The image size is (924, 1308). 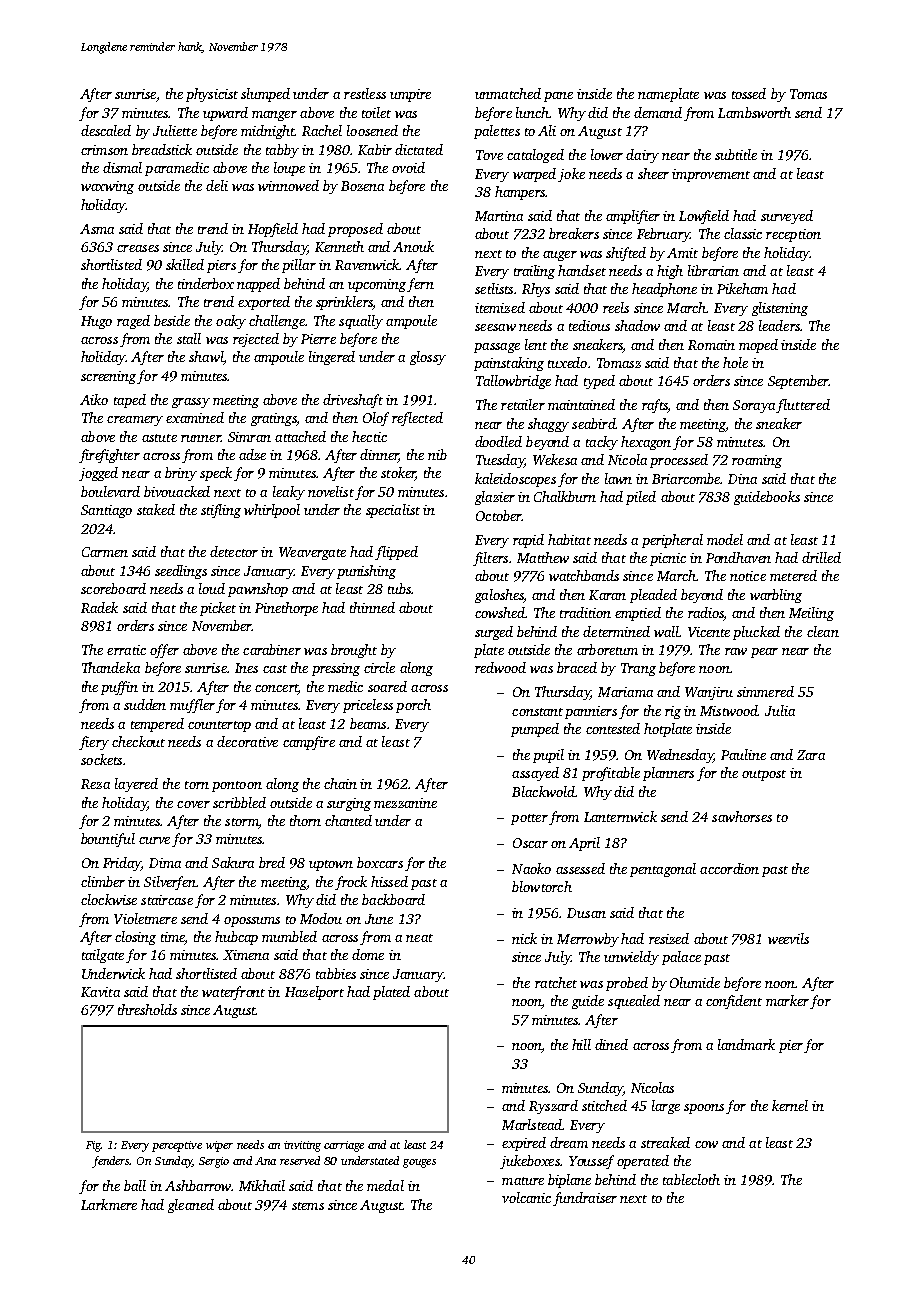 What do you see at coordinates (787, 217) in the screenshot?
I see `surveyed` at bounding box center [787, 217].
